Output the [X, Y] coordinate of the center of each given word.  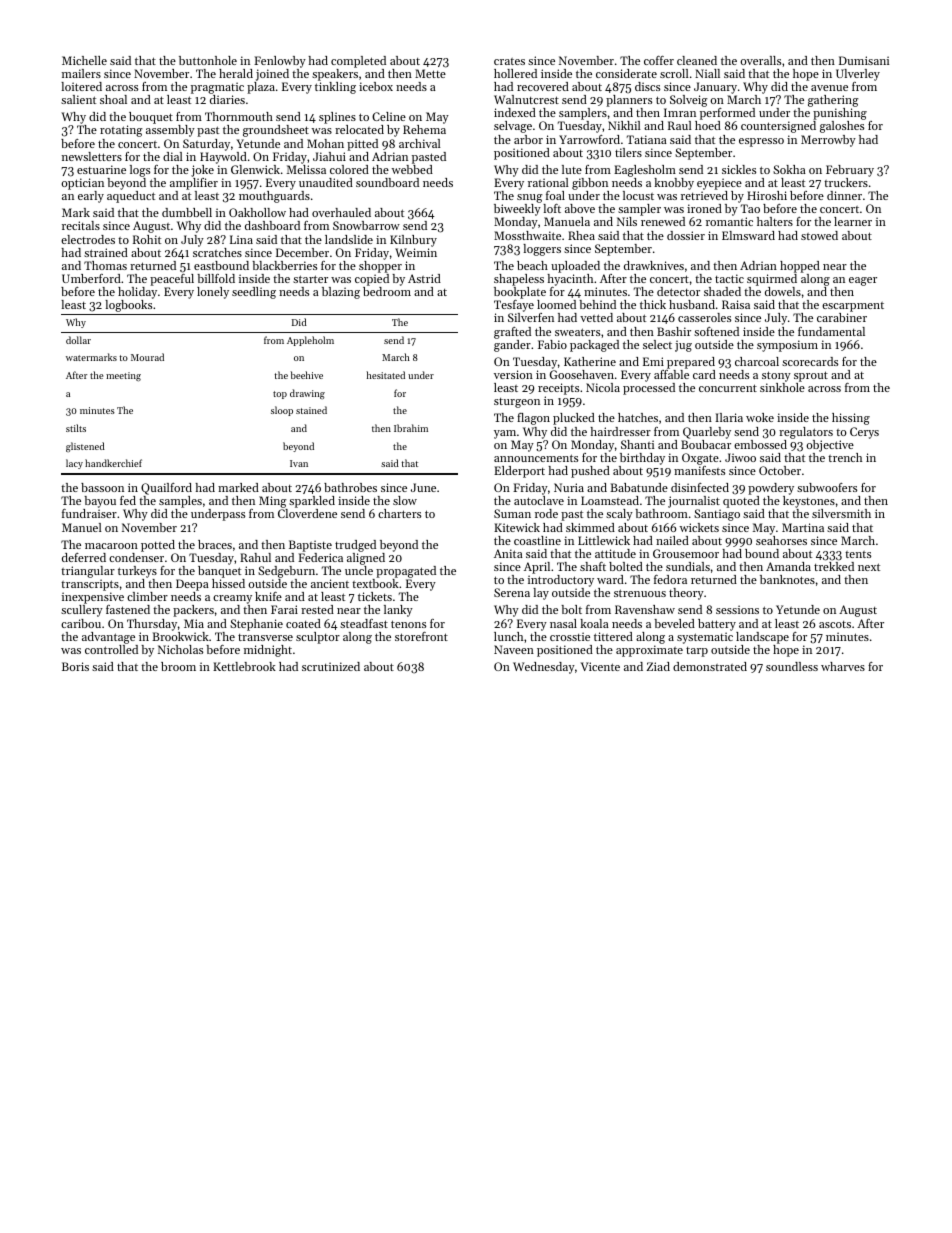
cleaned [697, 60]
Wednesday [544, 668]
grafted [512, 333]
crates [509, 61]
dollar [78, 340]
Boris [75, 666]
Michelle [84, 60]
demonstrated [710, 666]
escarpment [853, 307]
